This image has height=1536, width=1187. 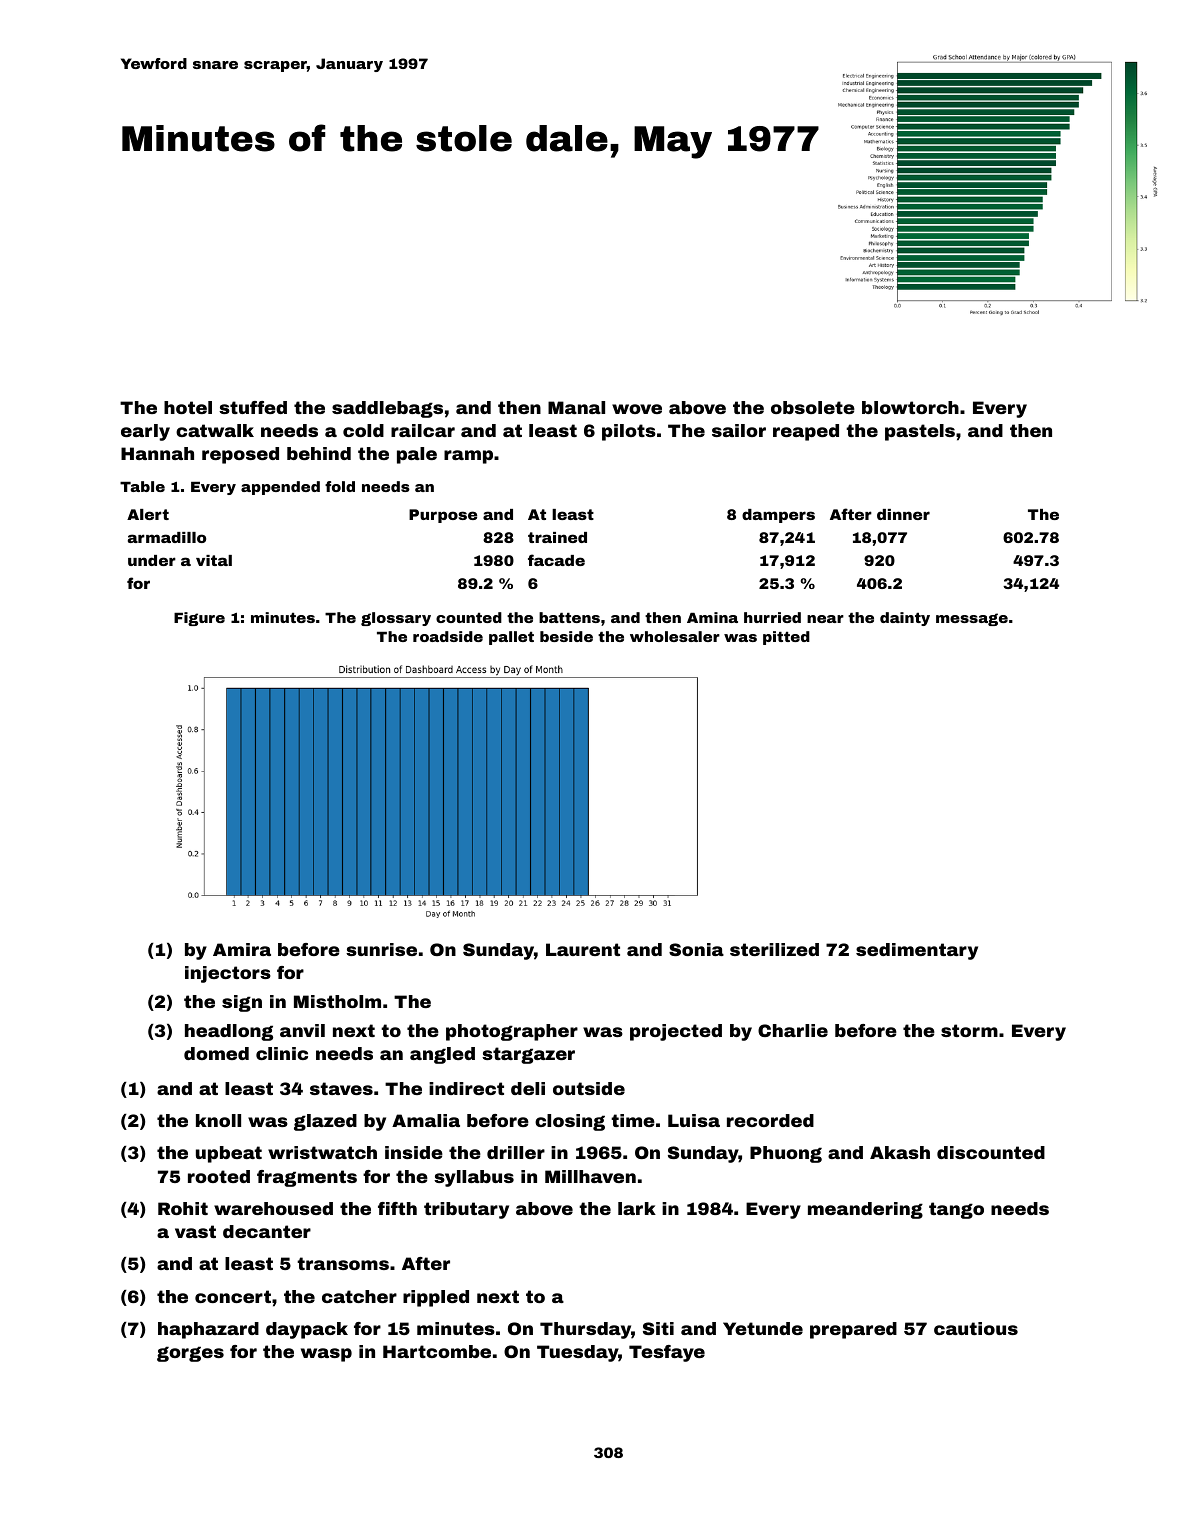 What do you see at coordinates (920, 432) in the image?
I see `pastels` at bounding box center [920, 432].
